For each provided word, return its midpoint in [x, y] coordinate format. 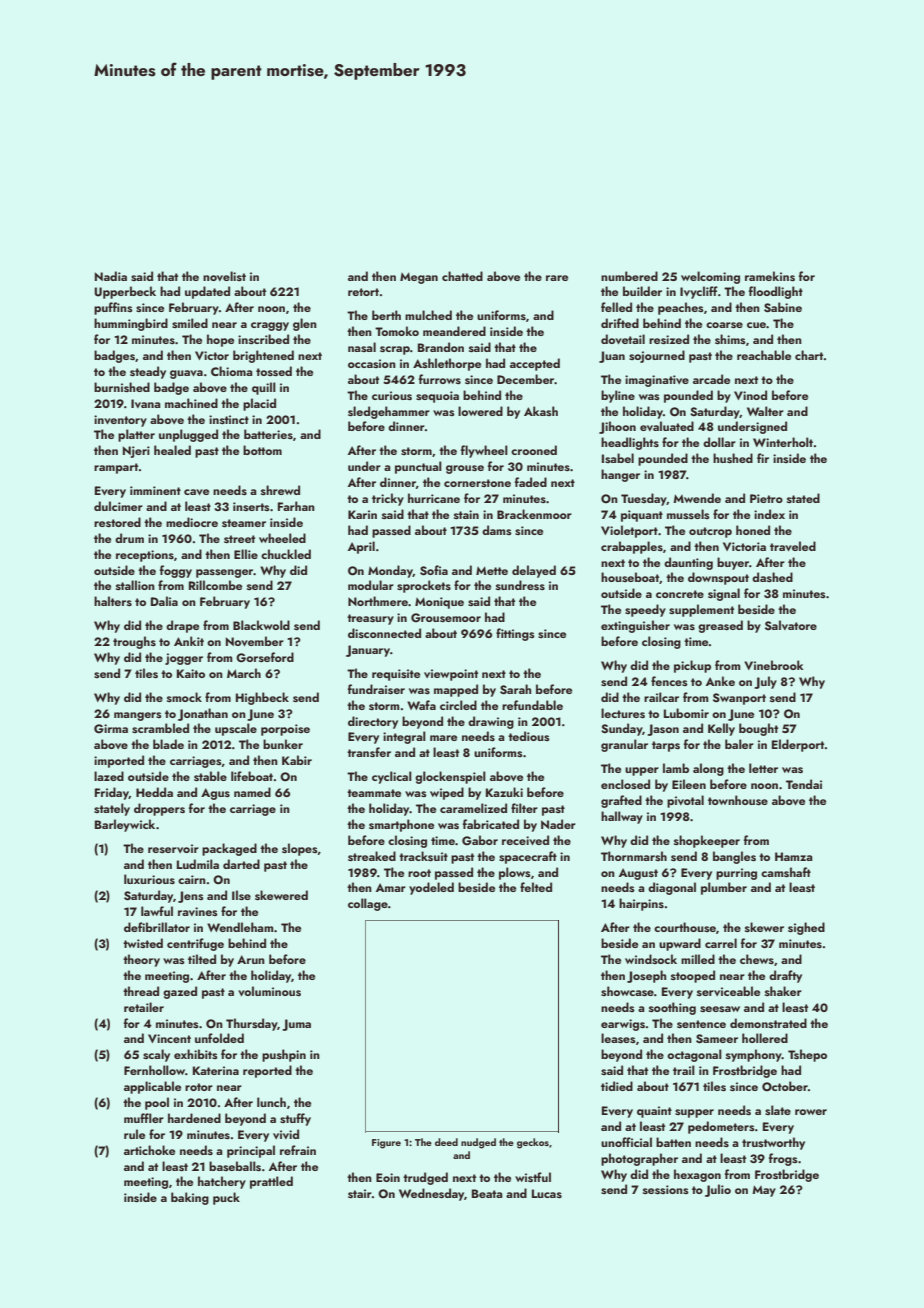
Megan [419, 278]
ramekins [770, 276]
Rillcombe [215, 585]
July [765, 682]
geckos [533, 1143]
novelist [224, 276]
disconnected [384, 633]
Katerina [216, 1070]
